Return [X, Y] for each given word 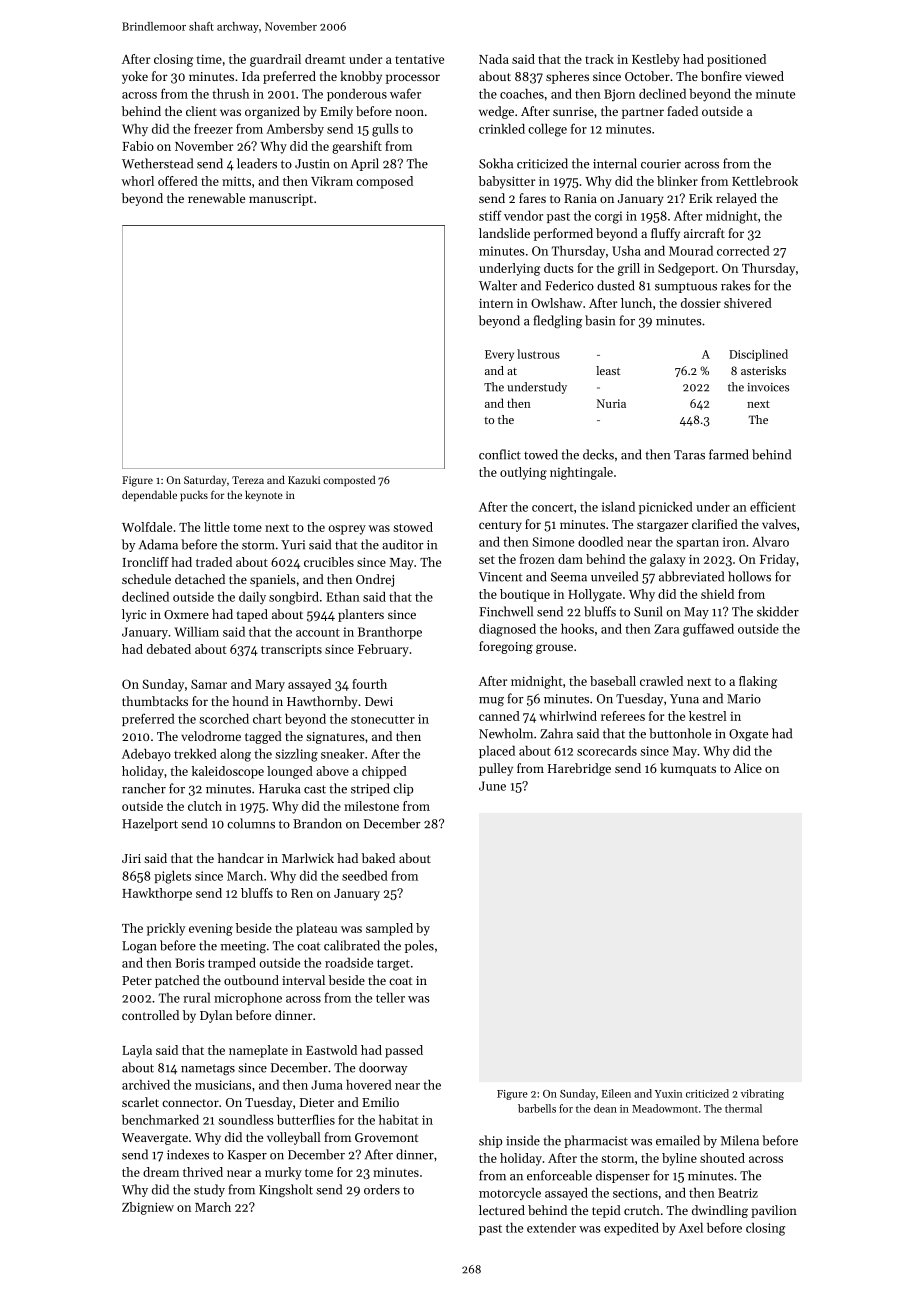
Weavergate [155, 1139]
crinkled [502, 129]
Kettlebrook [765, 181]
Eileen [616, 1093]
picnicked [666, 508]
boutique [525, 595]
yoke [135, 77]
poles [419, 946]
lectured [502, 1210]
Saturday [205, 481]
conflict [500, 454]
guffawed [708, 630]
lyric [134, 615]
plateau [316, 929]
